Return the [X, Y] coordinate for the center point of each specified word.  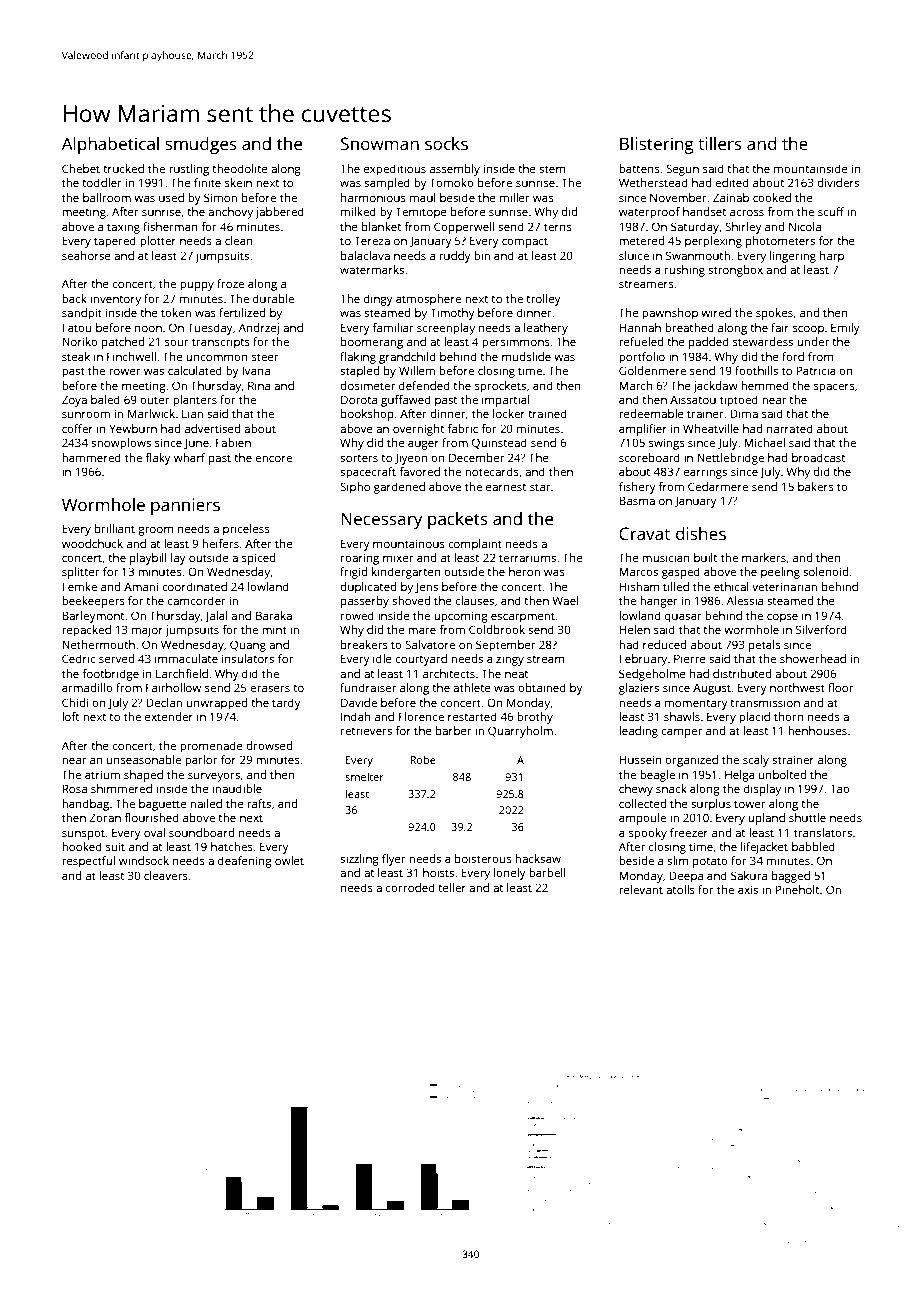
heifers [220, 543]
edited [732, 182]
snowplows [121, 444]
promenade [211, 747]
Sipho [355, 488]
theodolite [240, 168]
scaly [756, 761]
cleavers [166, 875]
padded [709, 343]
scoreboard [649, 457]
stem [552, 169]
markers [764, 557]
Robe [423, 759]
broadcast [818, 457]
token [176, 312]
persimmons [516, 343]
